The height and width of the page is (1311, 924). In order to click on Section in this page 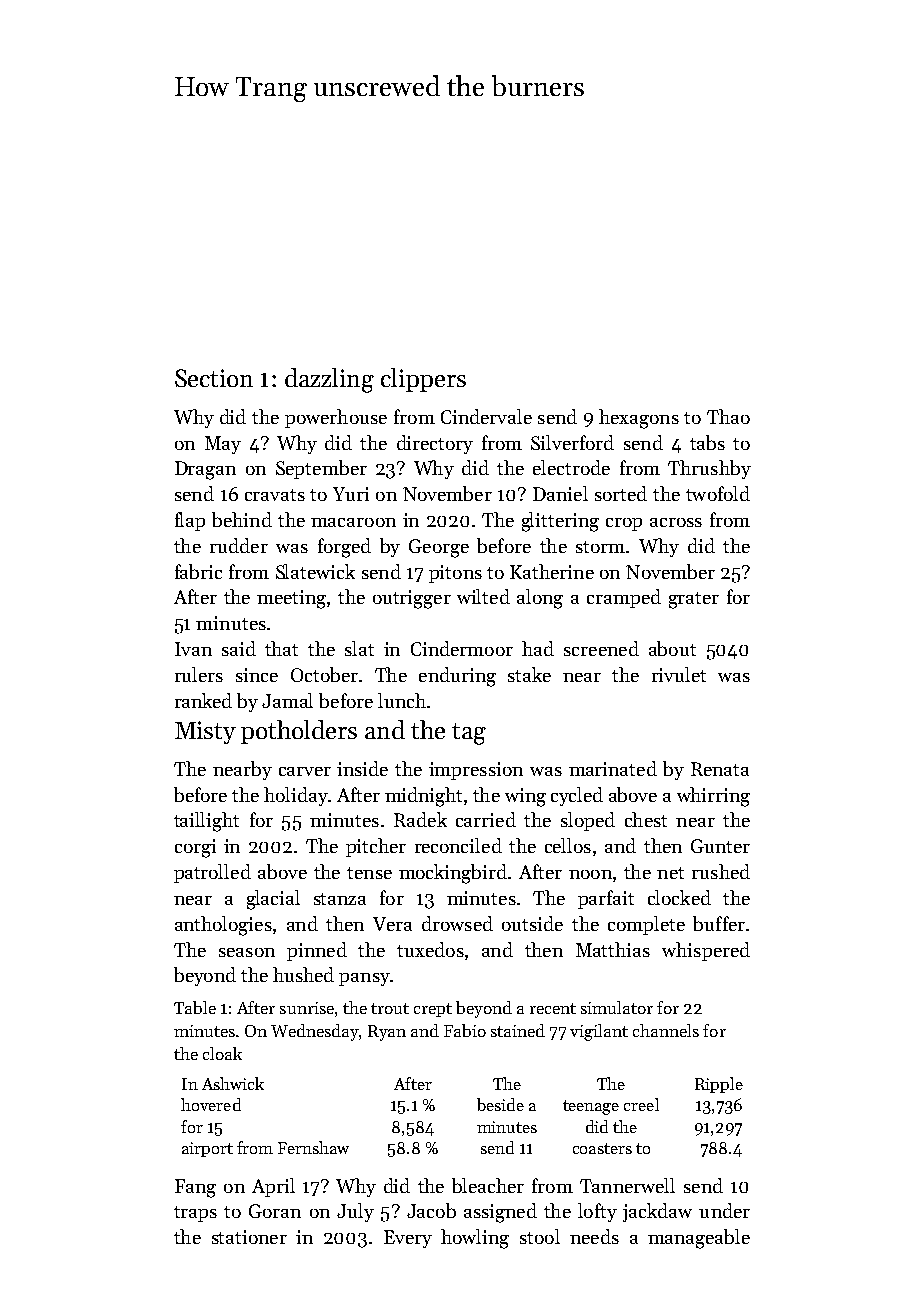, I will do `click(214, 378)`.
